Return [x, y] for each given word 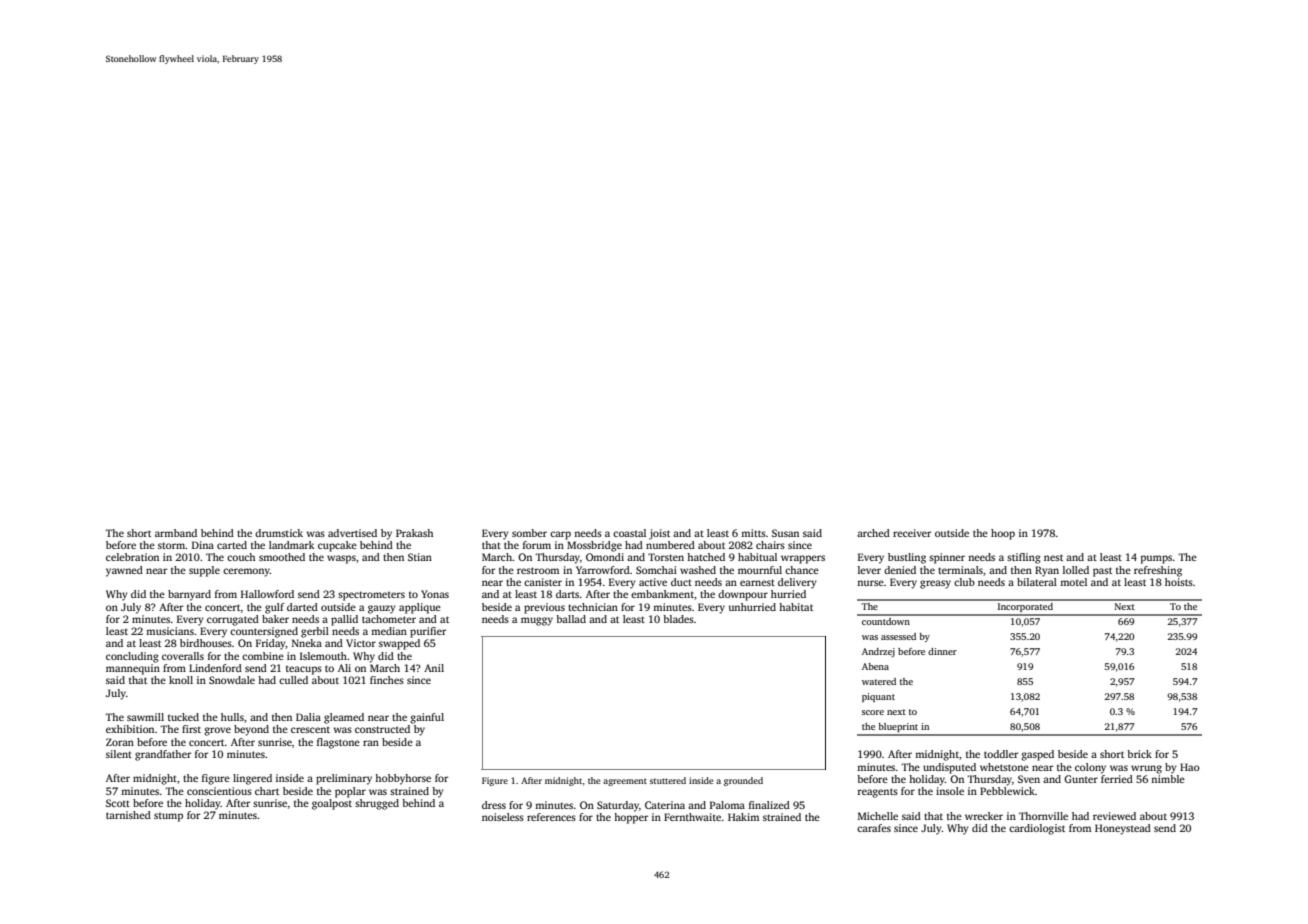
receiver [912, 533]
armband [176, 533]
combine [263, 656]
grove [217, 731]
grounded [743, 781]
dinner [942, 651]
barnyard [189, 595]
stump [168, 817]
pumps [1156, 559]
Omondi [605, 557]
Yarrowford [603, 570]
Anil [434, 668]
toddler [1001, 754]
